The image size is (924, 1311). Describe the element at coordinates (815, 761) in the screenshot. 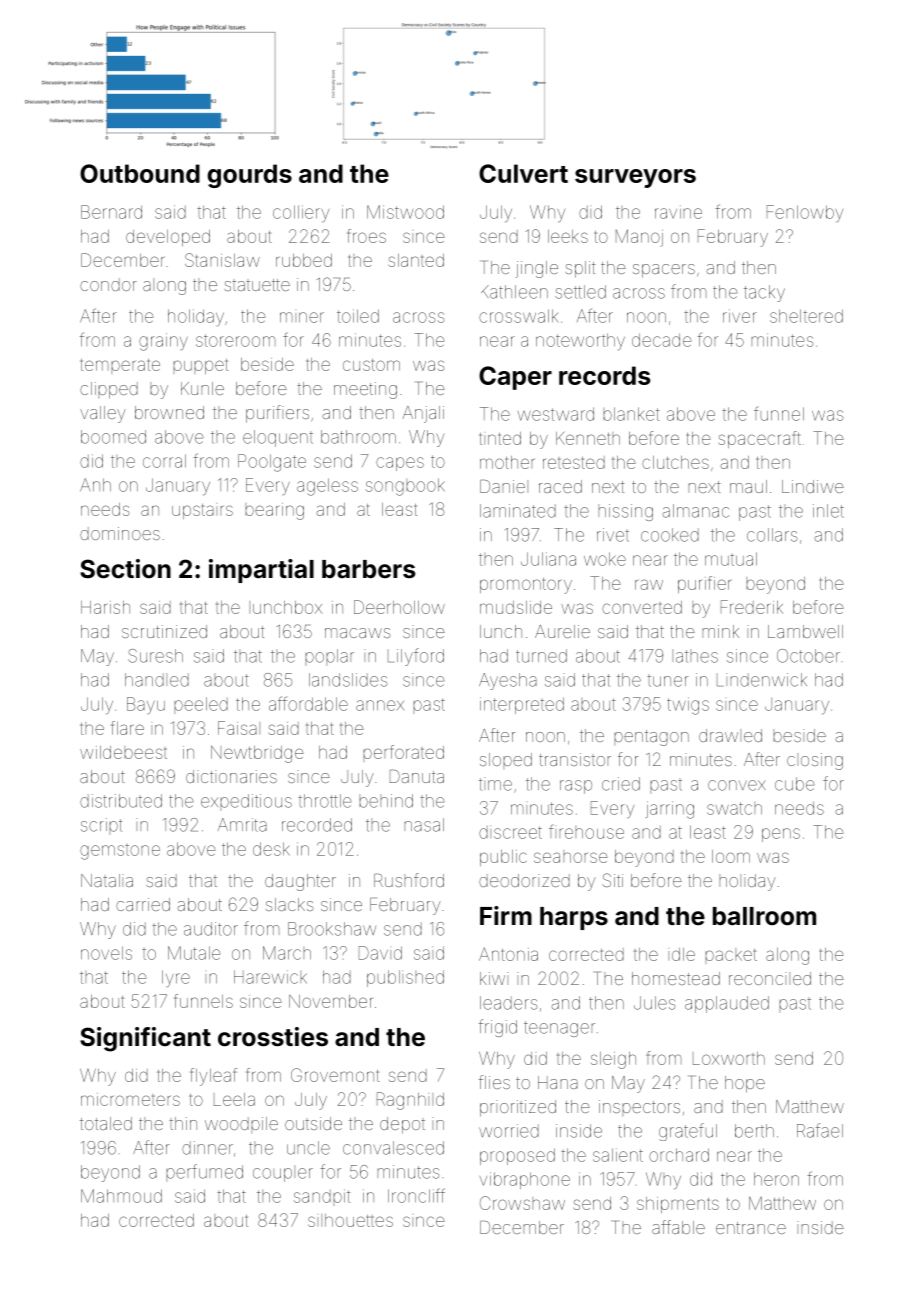

I see `closing` at that location.
